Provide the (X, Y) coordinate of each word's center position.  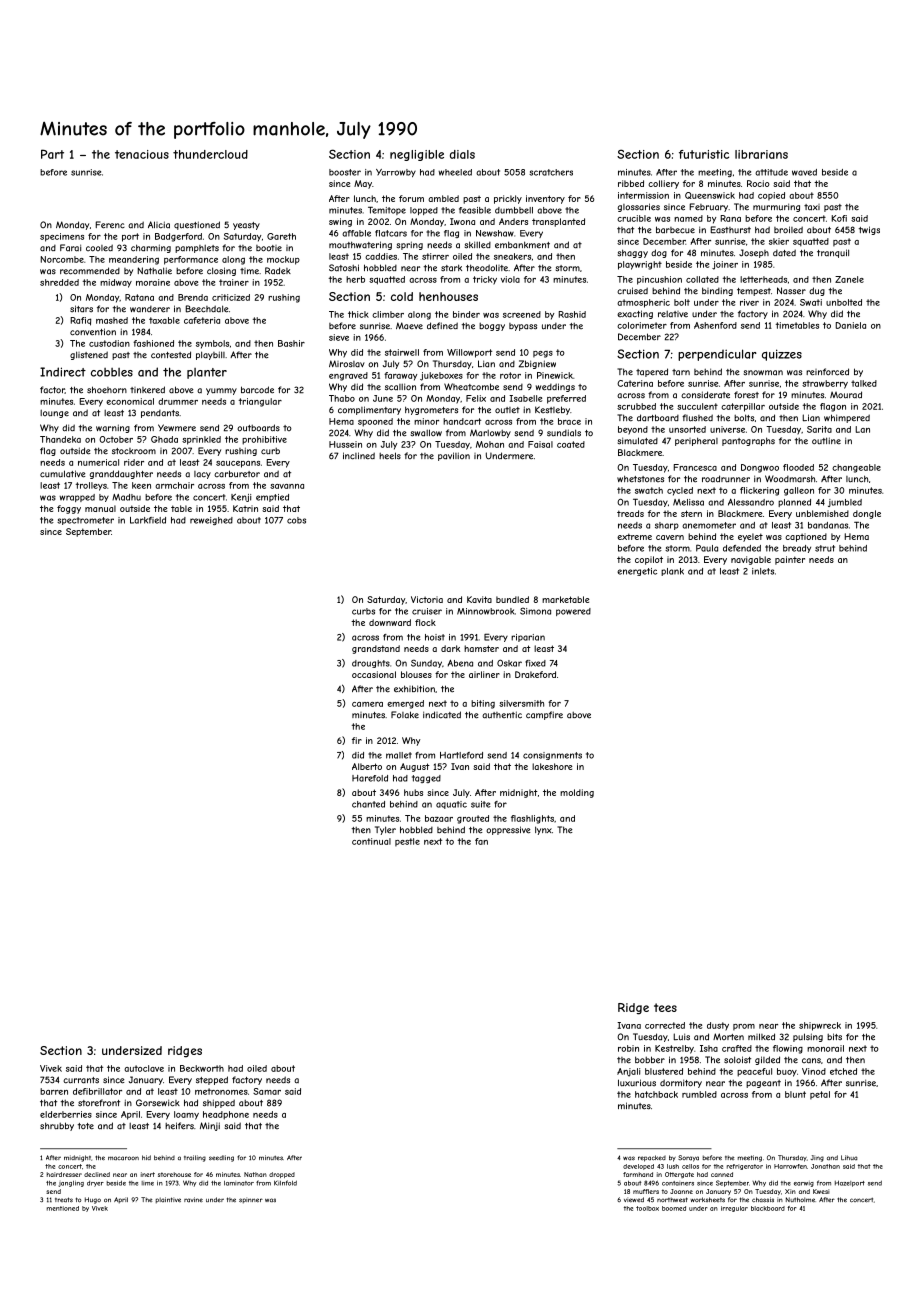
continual (371, 841)
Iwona (462, 221)
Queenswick (710, 195)
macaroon (123, 1158)
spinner (251, 1200)
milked (761, 1037)
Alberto (367, 766)
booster (345, 172)
